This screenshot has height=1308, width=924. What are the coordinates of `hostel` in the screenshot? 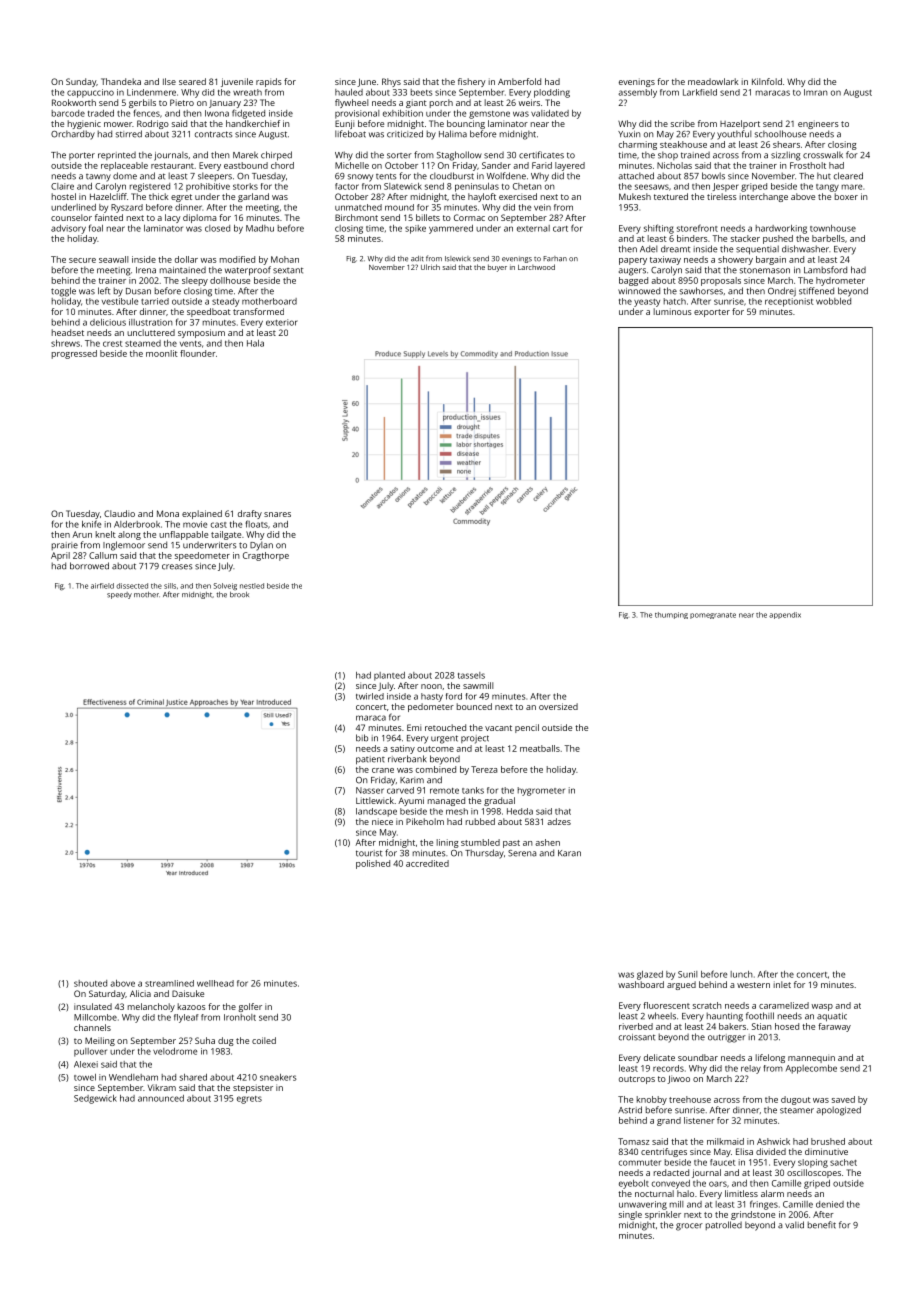 It's located at (64, 196).
